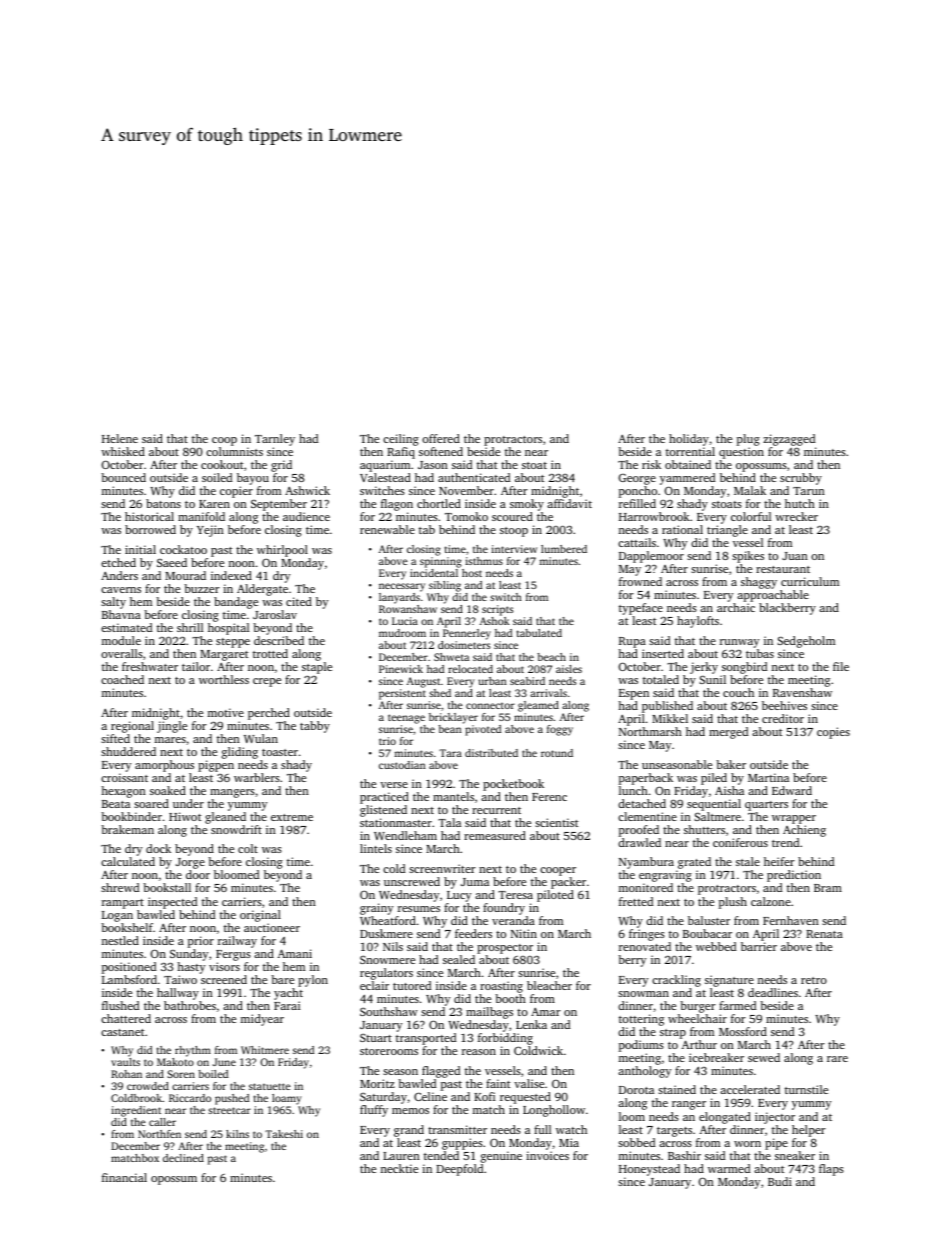 This page has height=1233, width=952. I want to click on Budi, so click(780, 1181).
